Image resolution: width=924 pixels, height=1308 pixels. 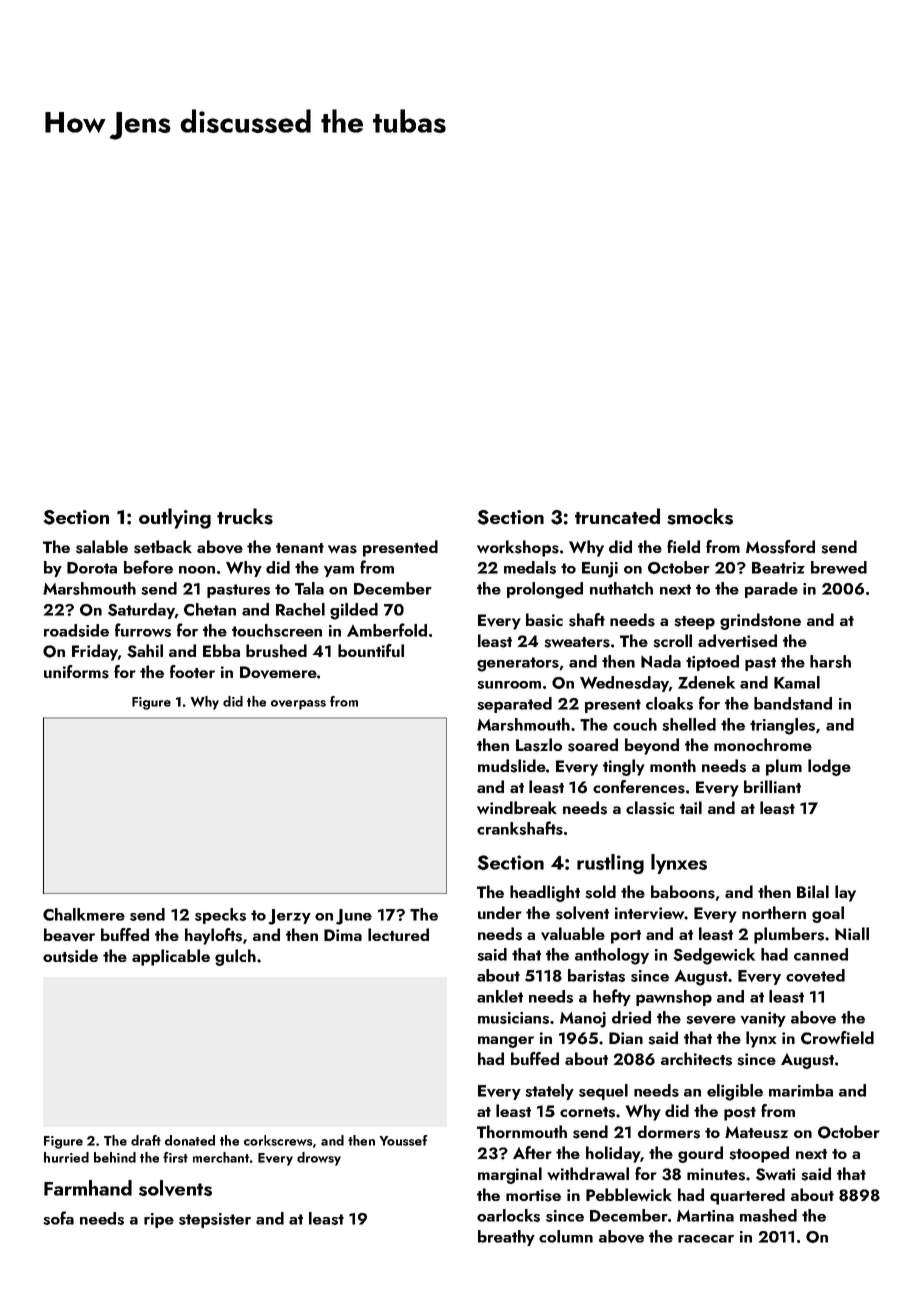 What do you see at coordinates (506, 1238) in the page?
I see `breathy` at bounding box center [506, 1238].
